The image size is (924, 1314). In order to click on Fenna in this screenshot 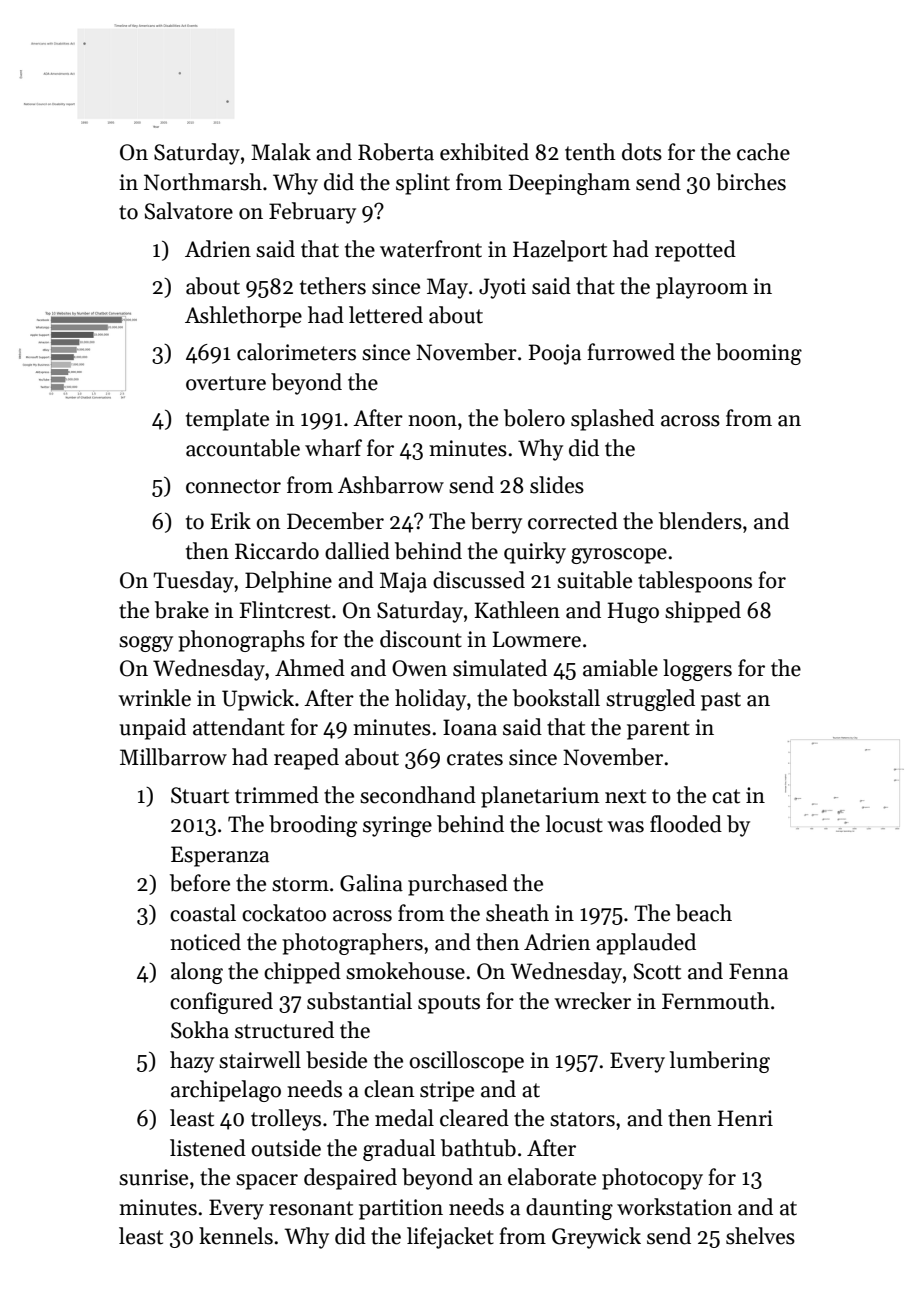, I will do `click(758, 971)`.
